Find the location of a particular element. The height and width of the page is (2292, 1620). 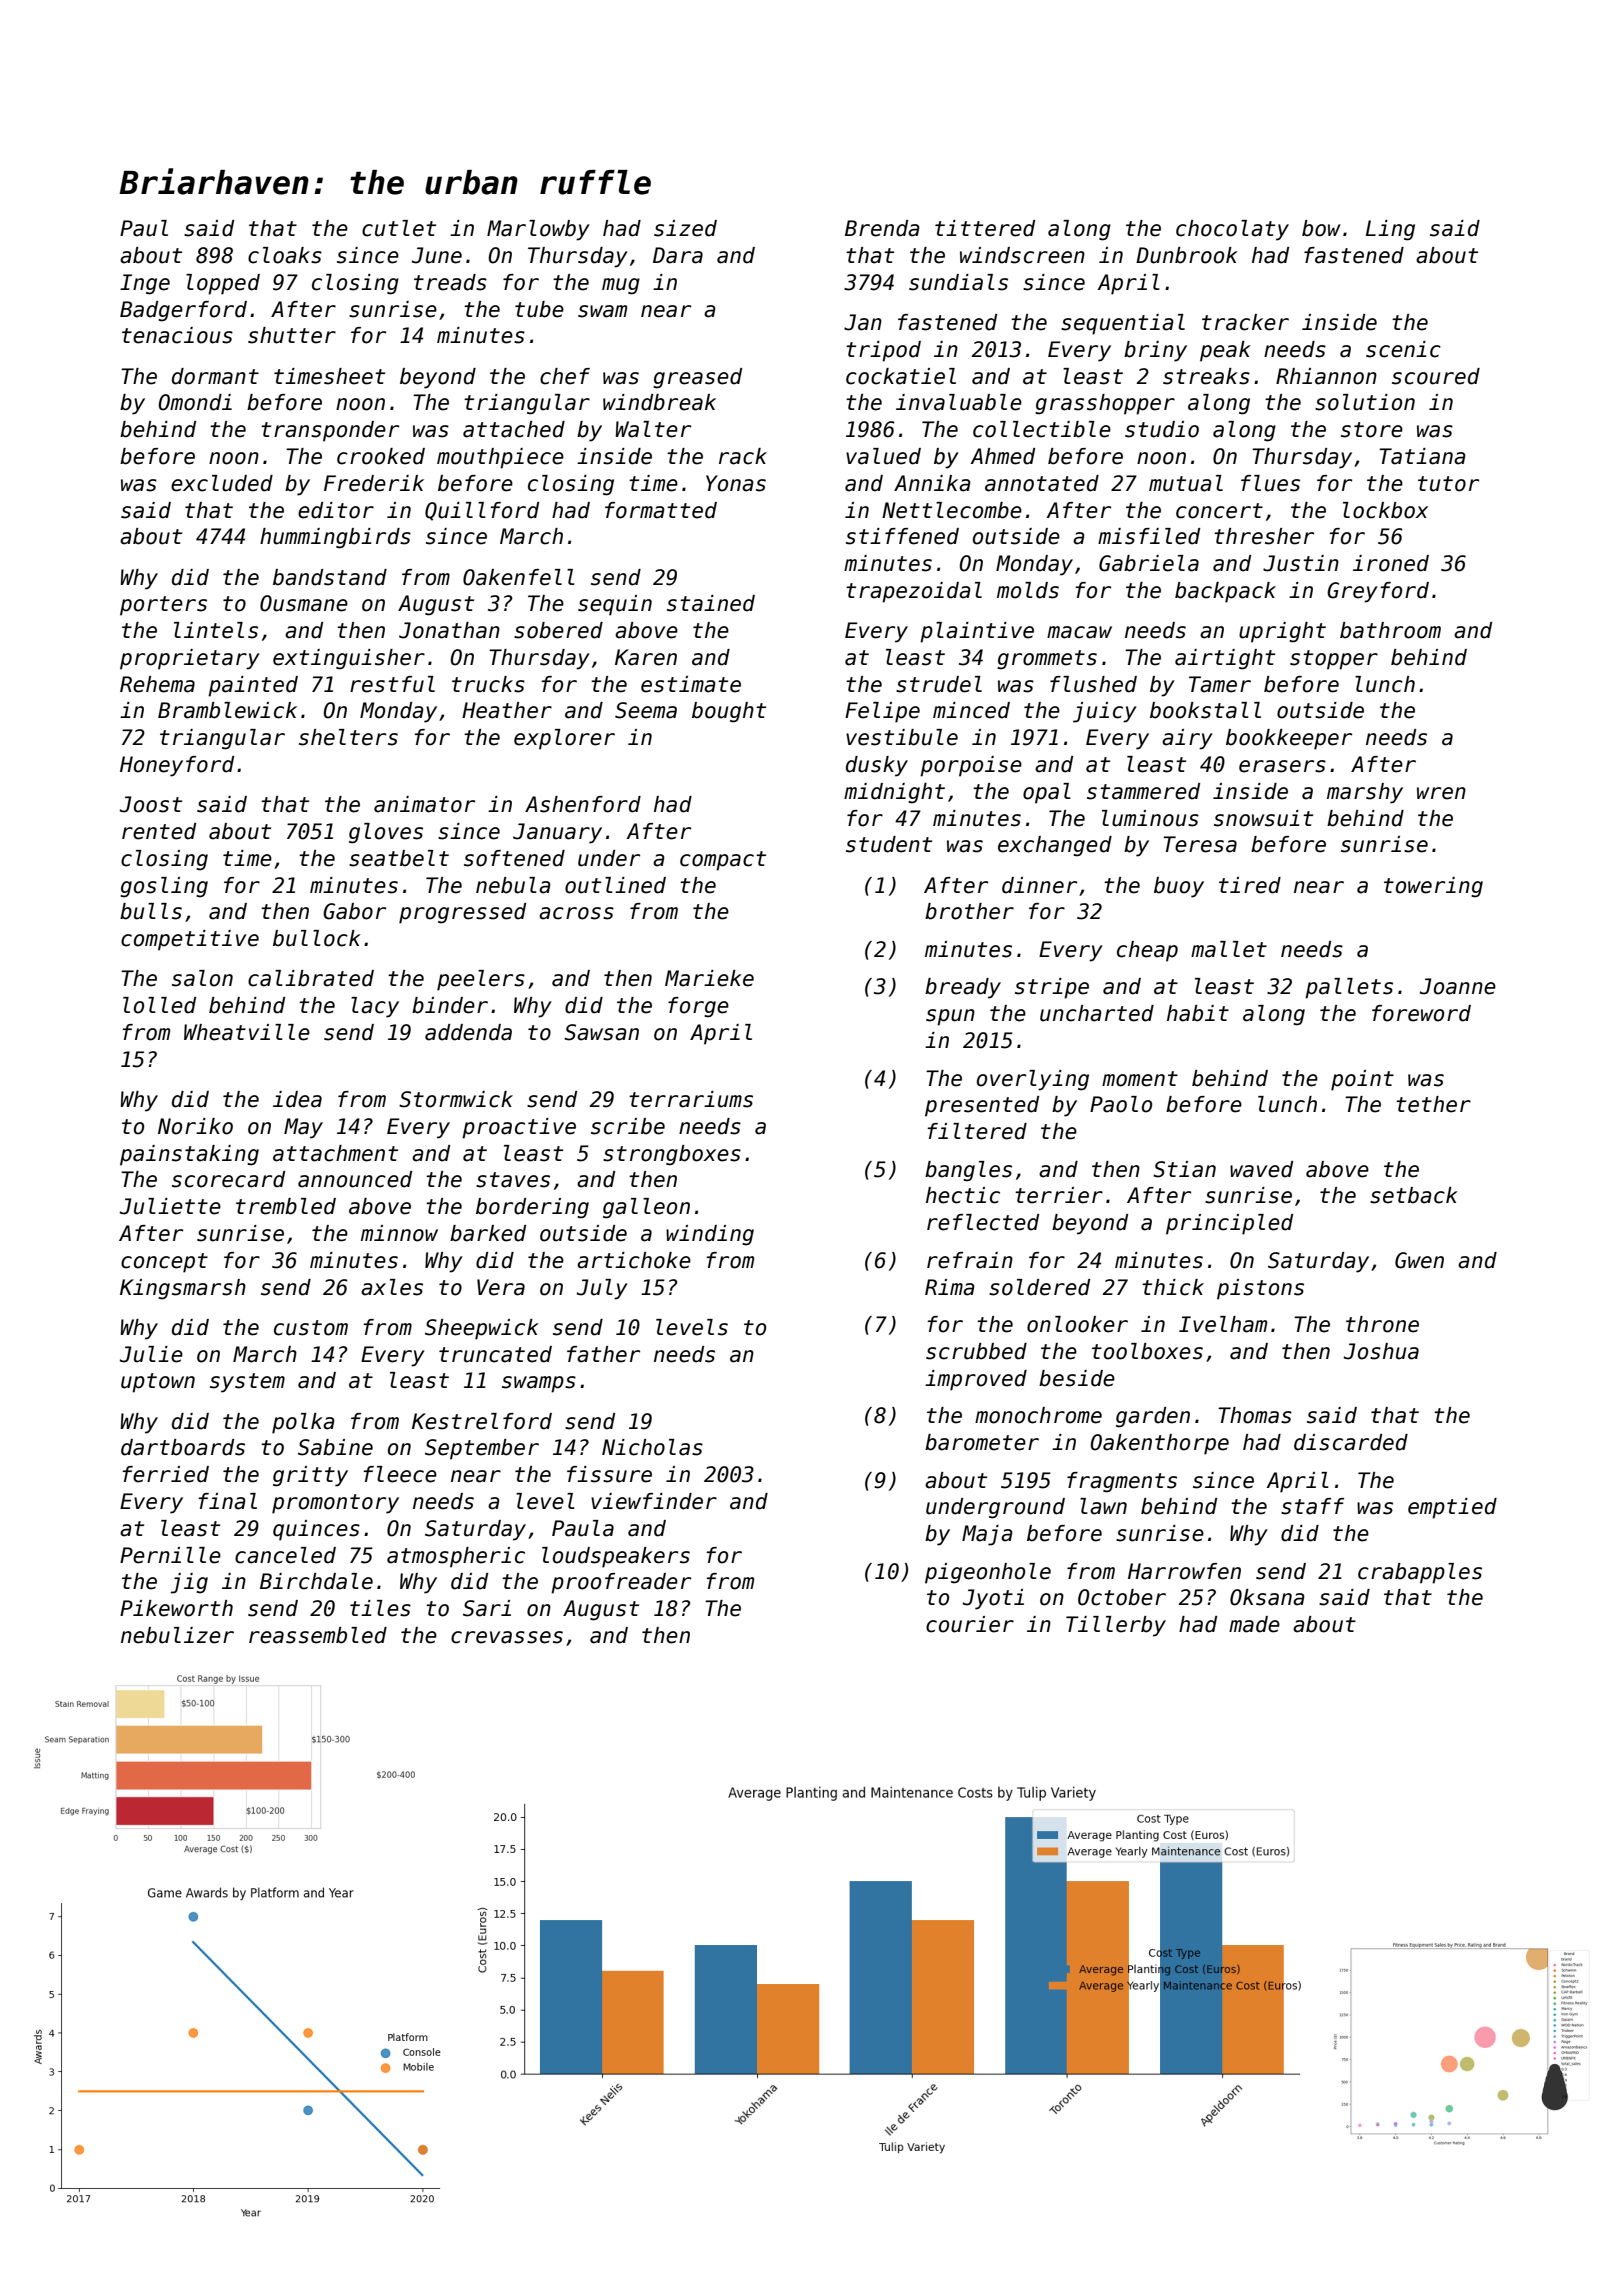

bangles is located at coordinates (968, 1171).
